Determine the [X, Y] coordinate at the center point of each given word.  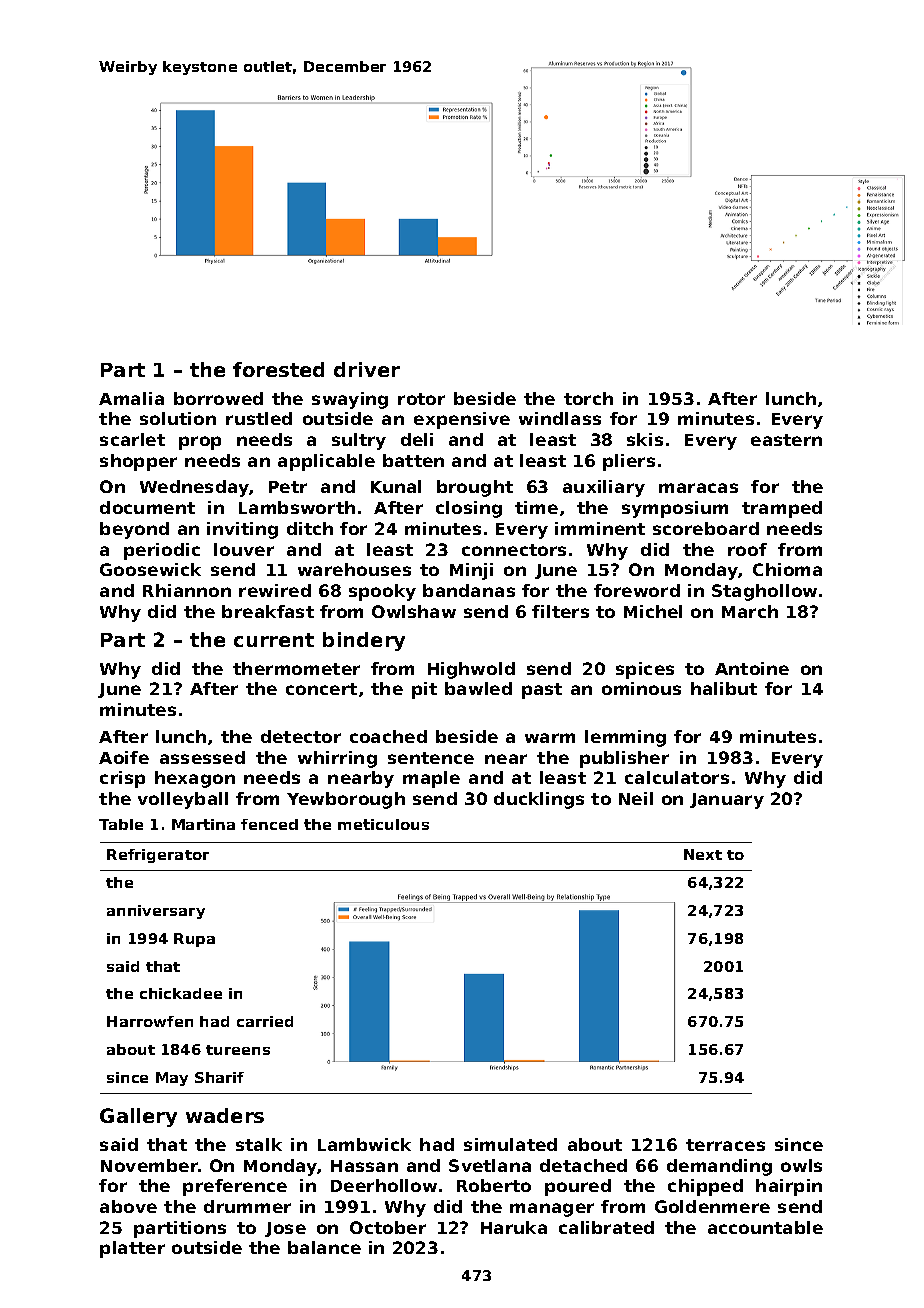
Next [703, 854]
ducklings [539, 800]
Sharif [219, 1077]
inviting [242, 530]
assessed [202, 757]
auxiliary [604, 488]
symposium [675, 509]
